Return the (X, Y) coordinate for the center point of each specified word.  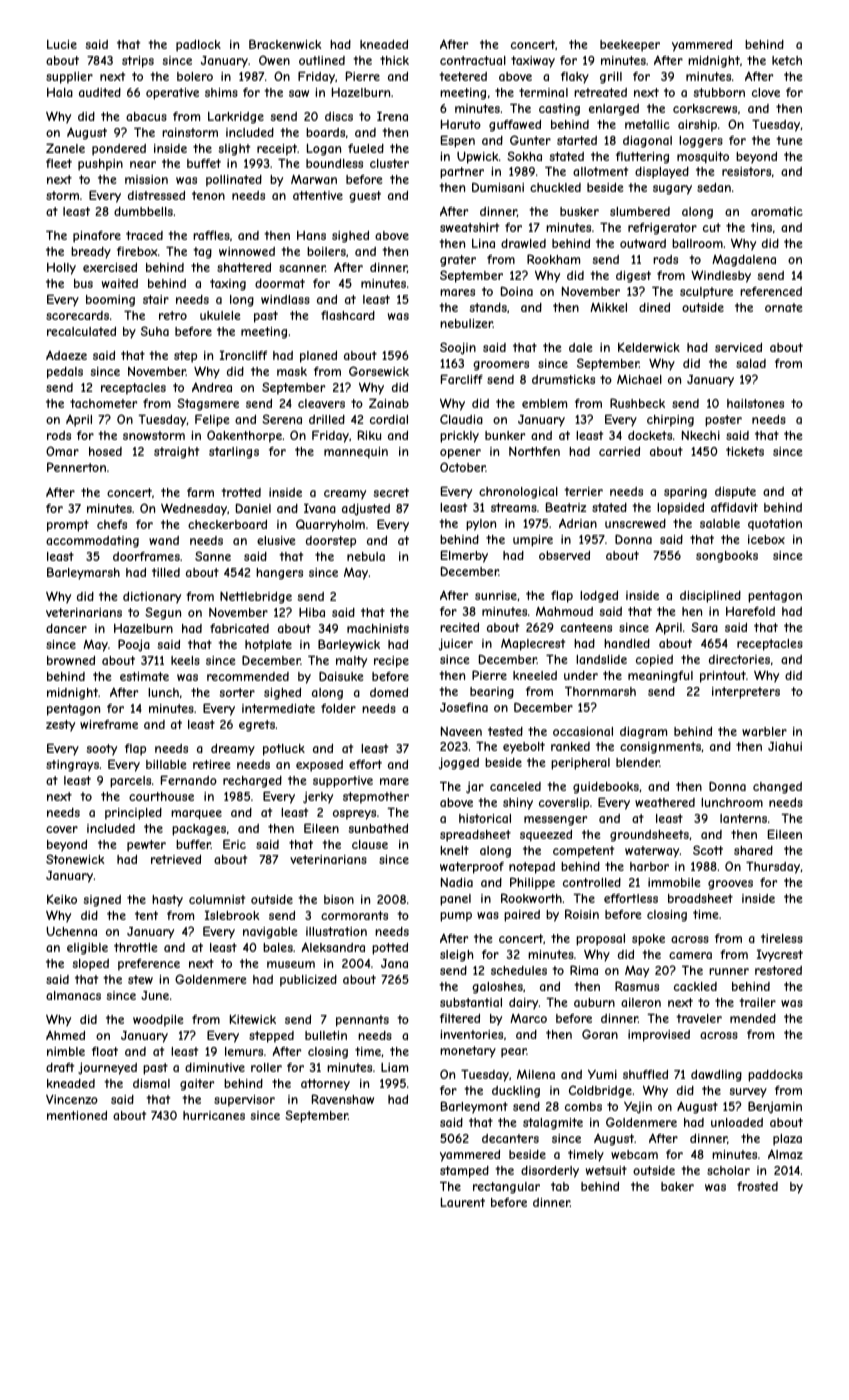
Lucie (62, 44)
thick (394, 60)
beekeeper (630, 46)
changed (777, 788)
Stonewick (75, 859)
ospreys (354, 815)
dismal (151, 1083)
